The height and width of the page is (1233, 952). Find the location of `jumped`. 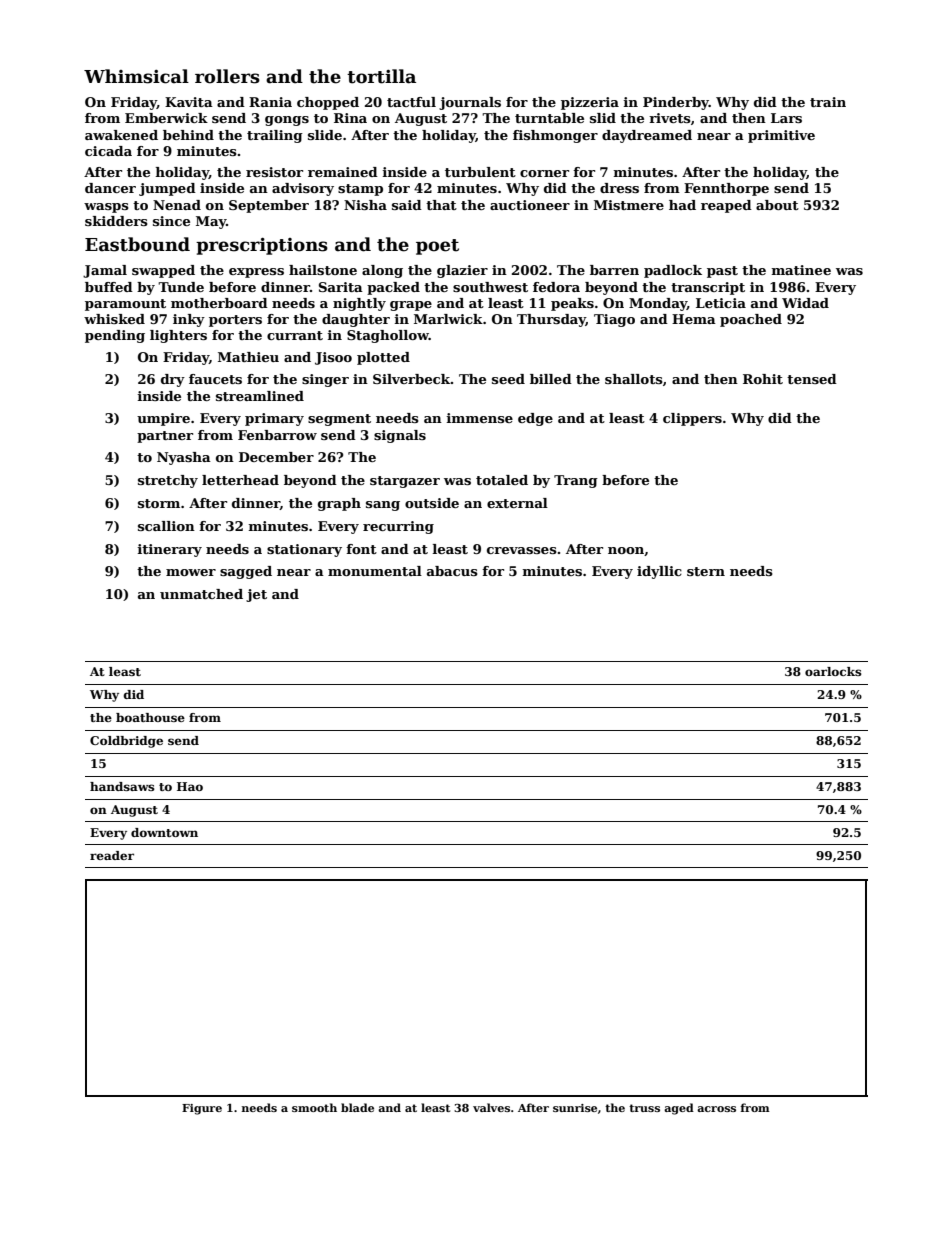

jumped is located at coordinates (167, 189).
